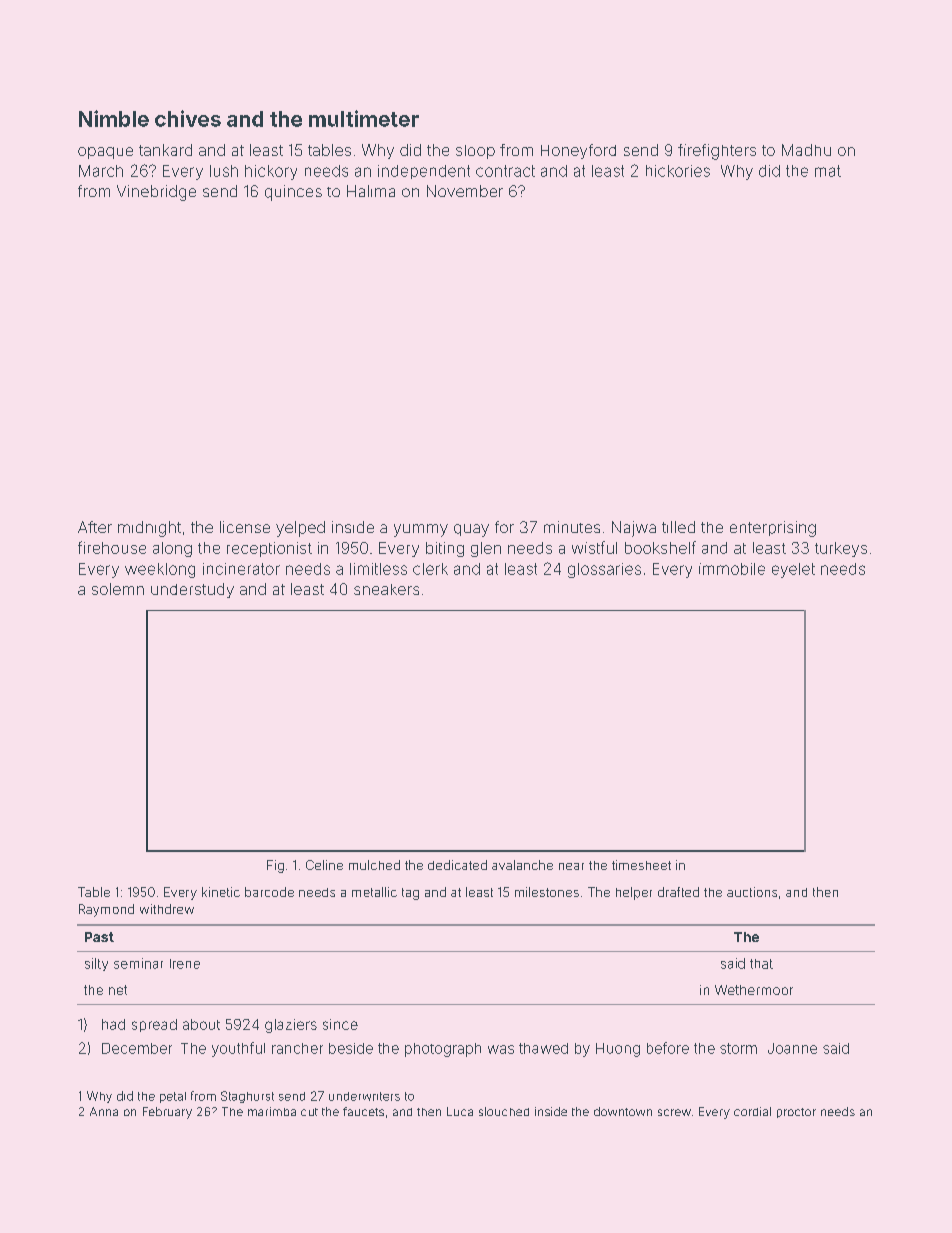 The image size is (952, 1233). I want to click on downtown, so click(623, 1111).
